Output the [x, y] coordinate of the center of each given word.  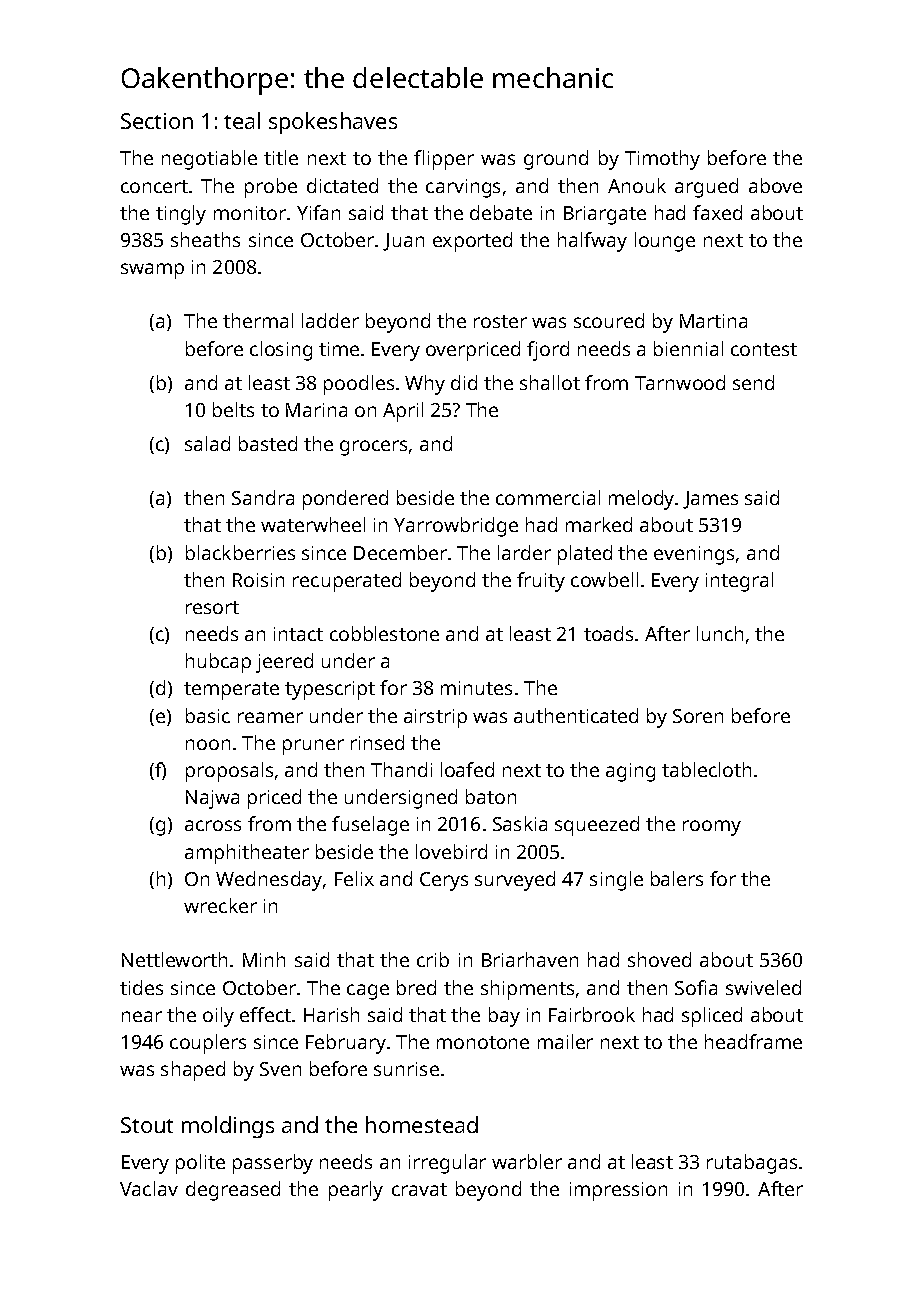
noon [208, 744]
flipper [444, 160]
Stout [147, 1125]
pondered [345, 500]
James [710, 500]
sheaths [205, 239]
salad [207, 443]
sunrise [406, 1069]
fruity [541, 582]
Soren [698, 716]
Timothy [662, 160]
